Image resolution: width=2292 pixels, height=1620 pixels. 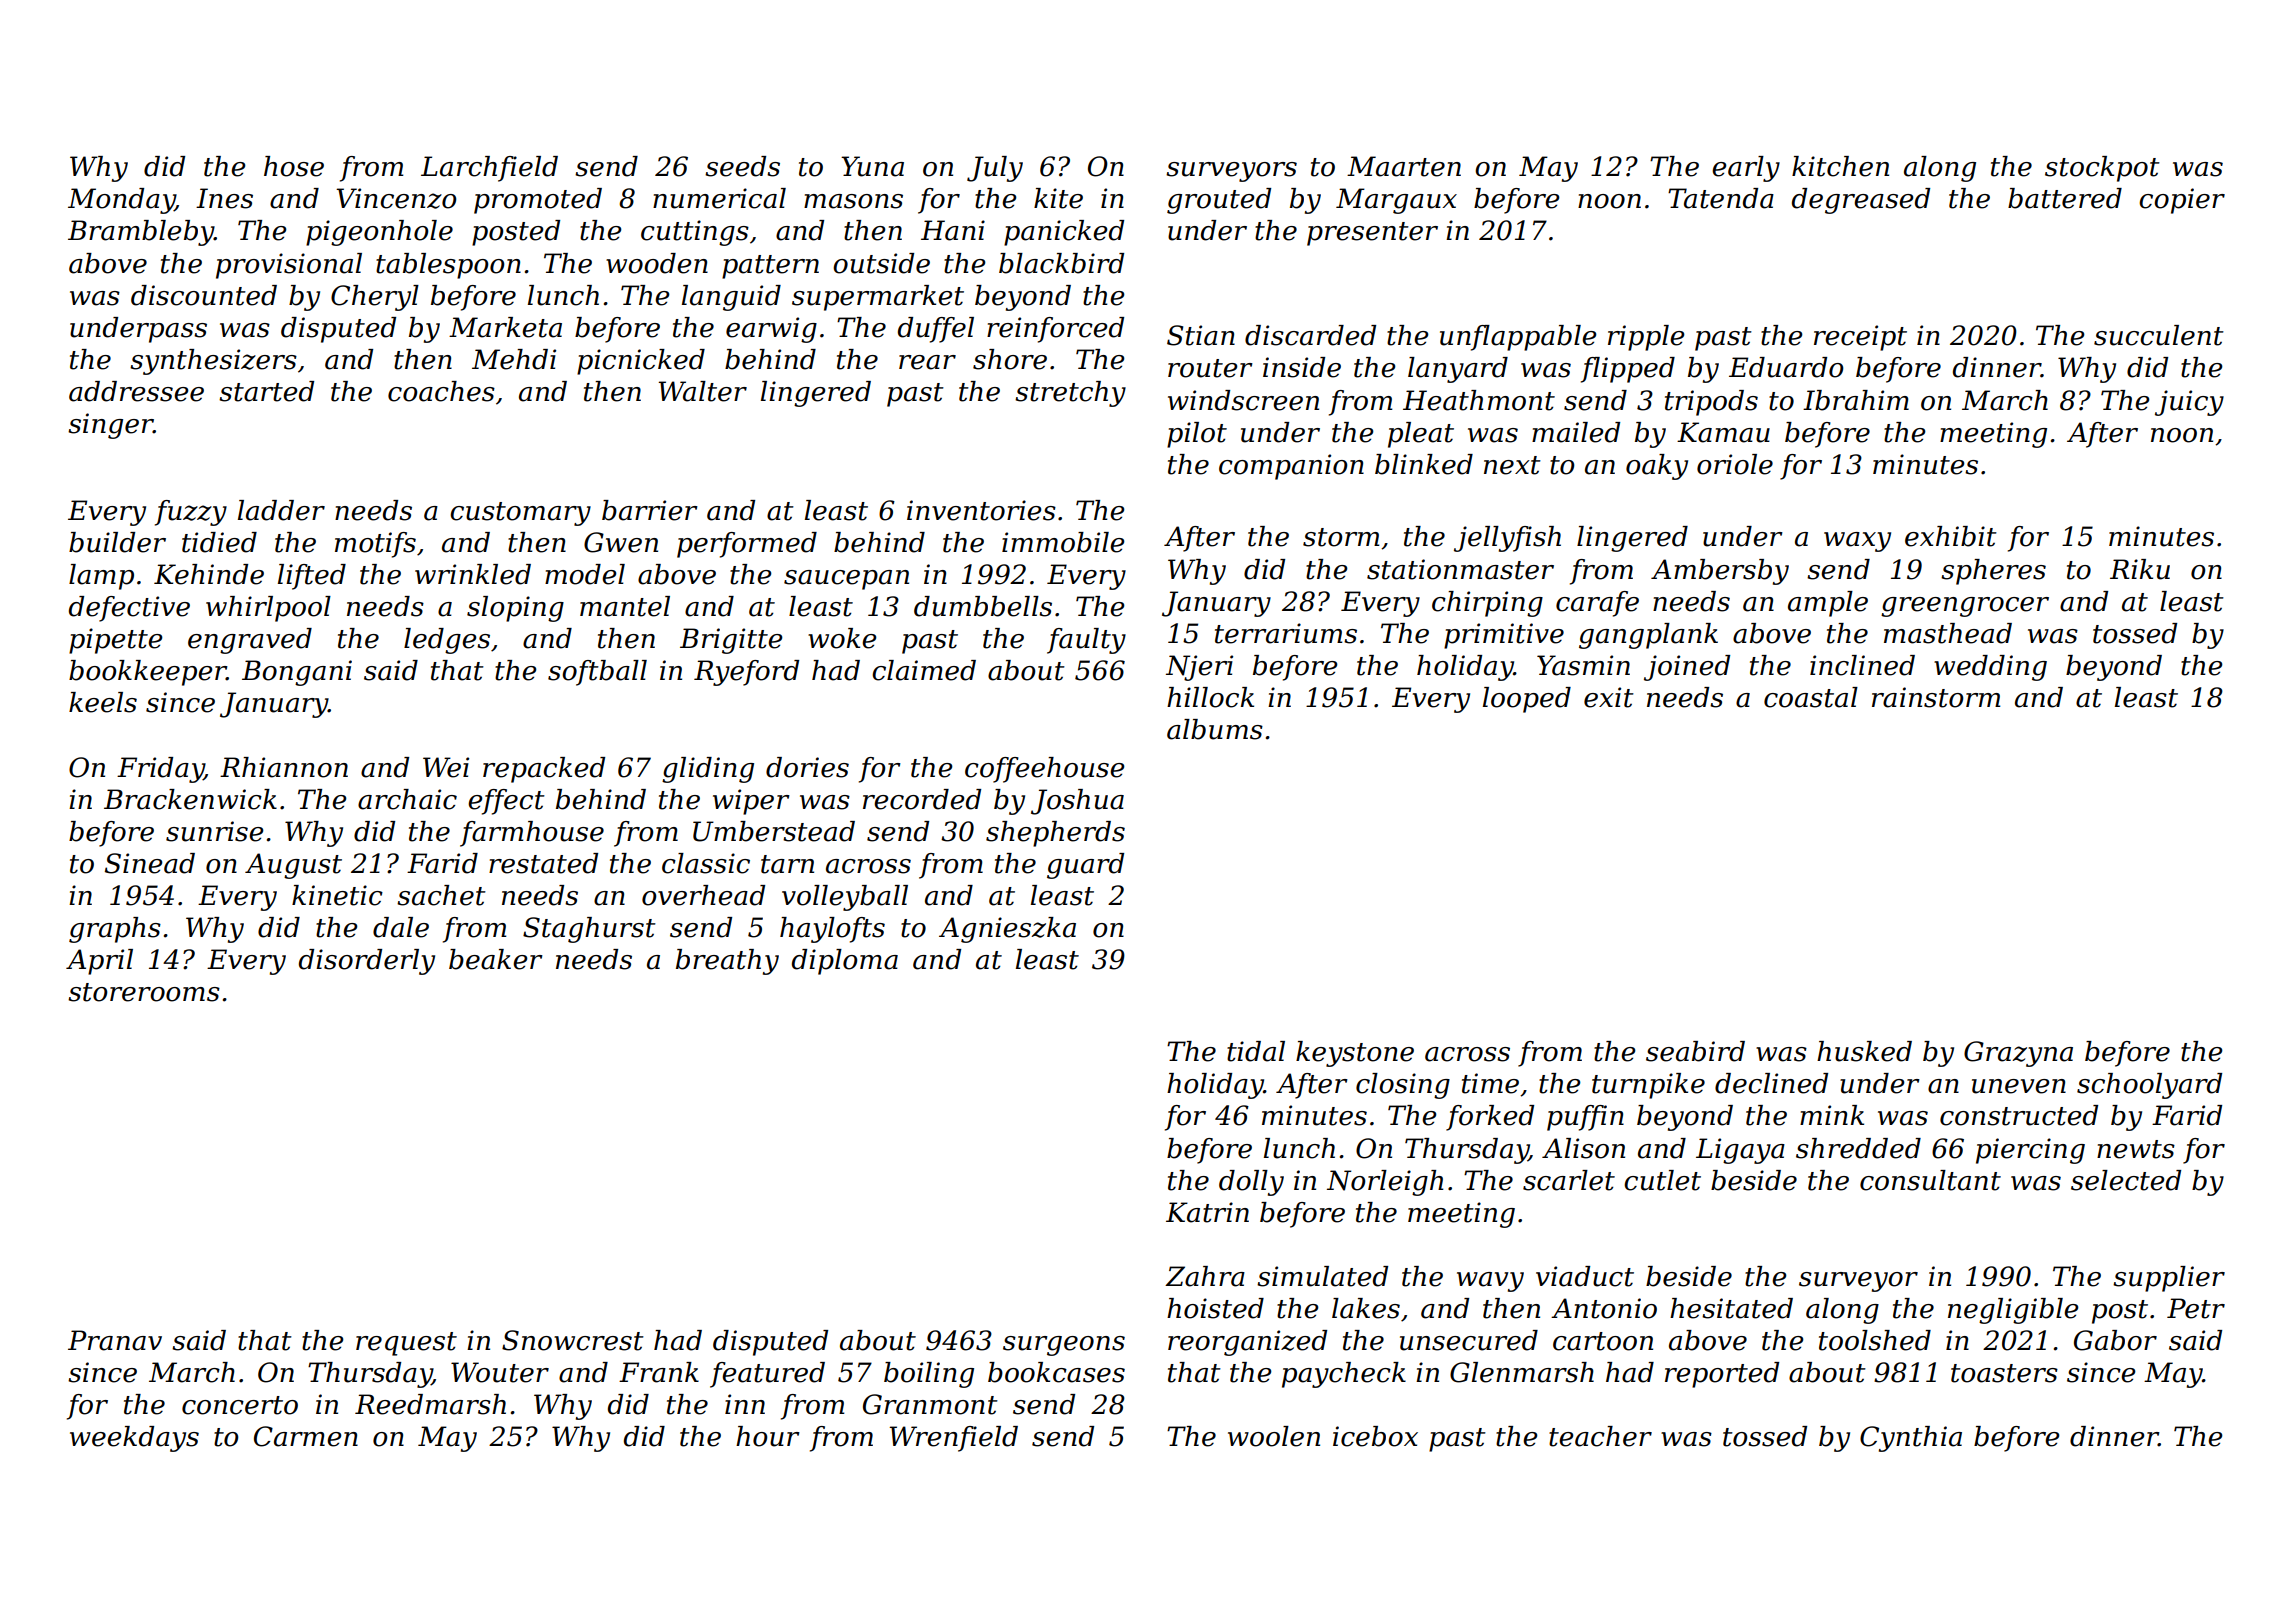 I want to click on graphs, so click(x=115, y=930).
